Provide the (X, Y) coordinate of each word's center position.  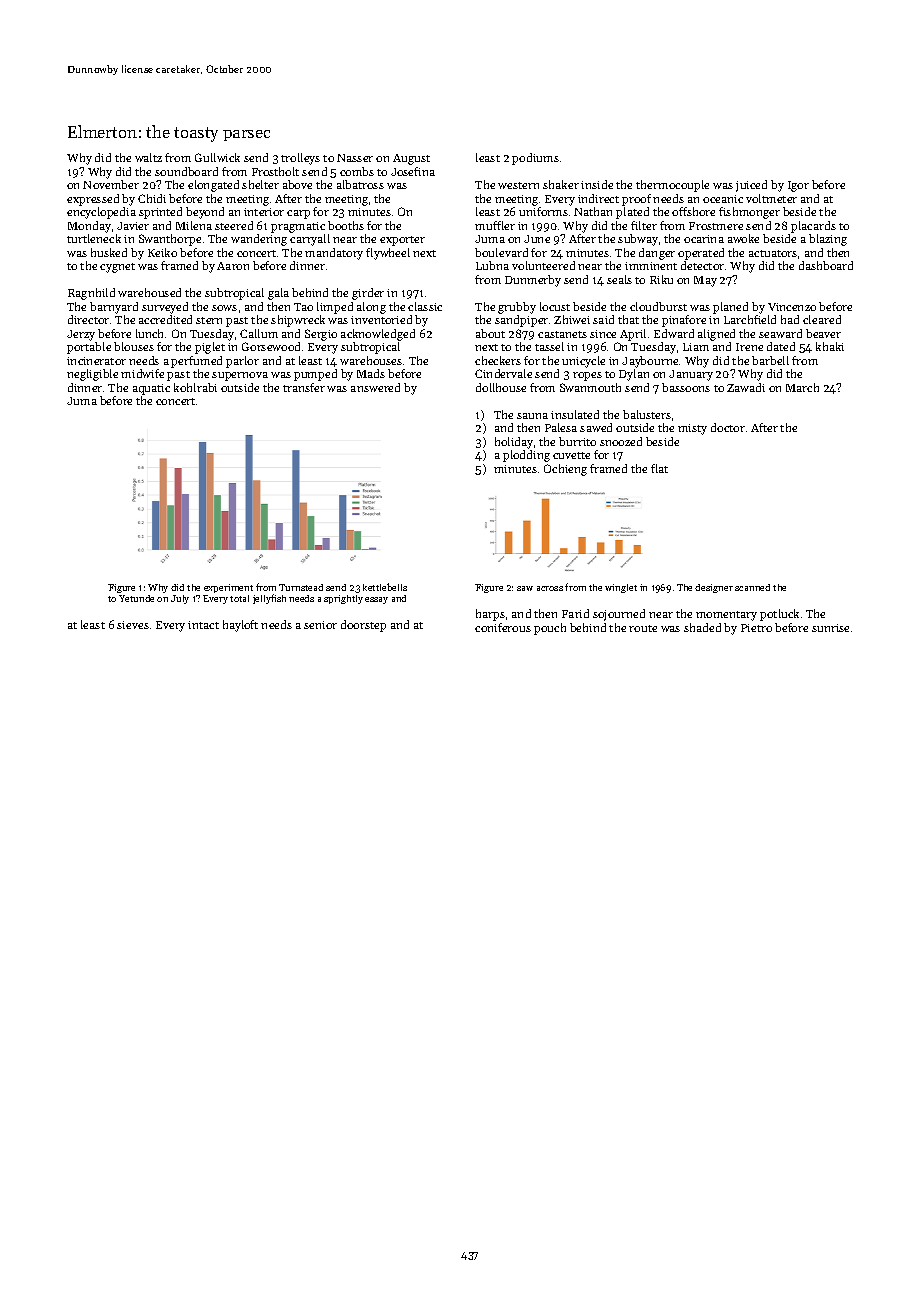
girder (368, 294)
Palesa (561, 427)
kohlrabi (195, 387)
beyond (205, 213)
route (643, 628)
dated (781, 346)
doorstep (363, 626)
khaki (830, 346)
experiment (228, 588)
